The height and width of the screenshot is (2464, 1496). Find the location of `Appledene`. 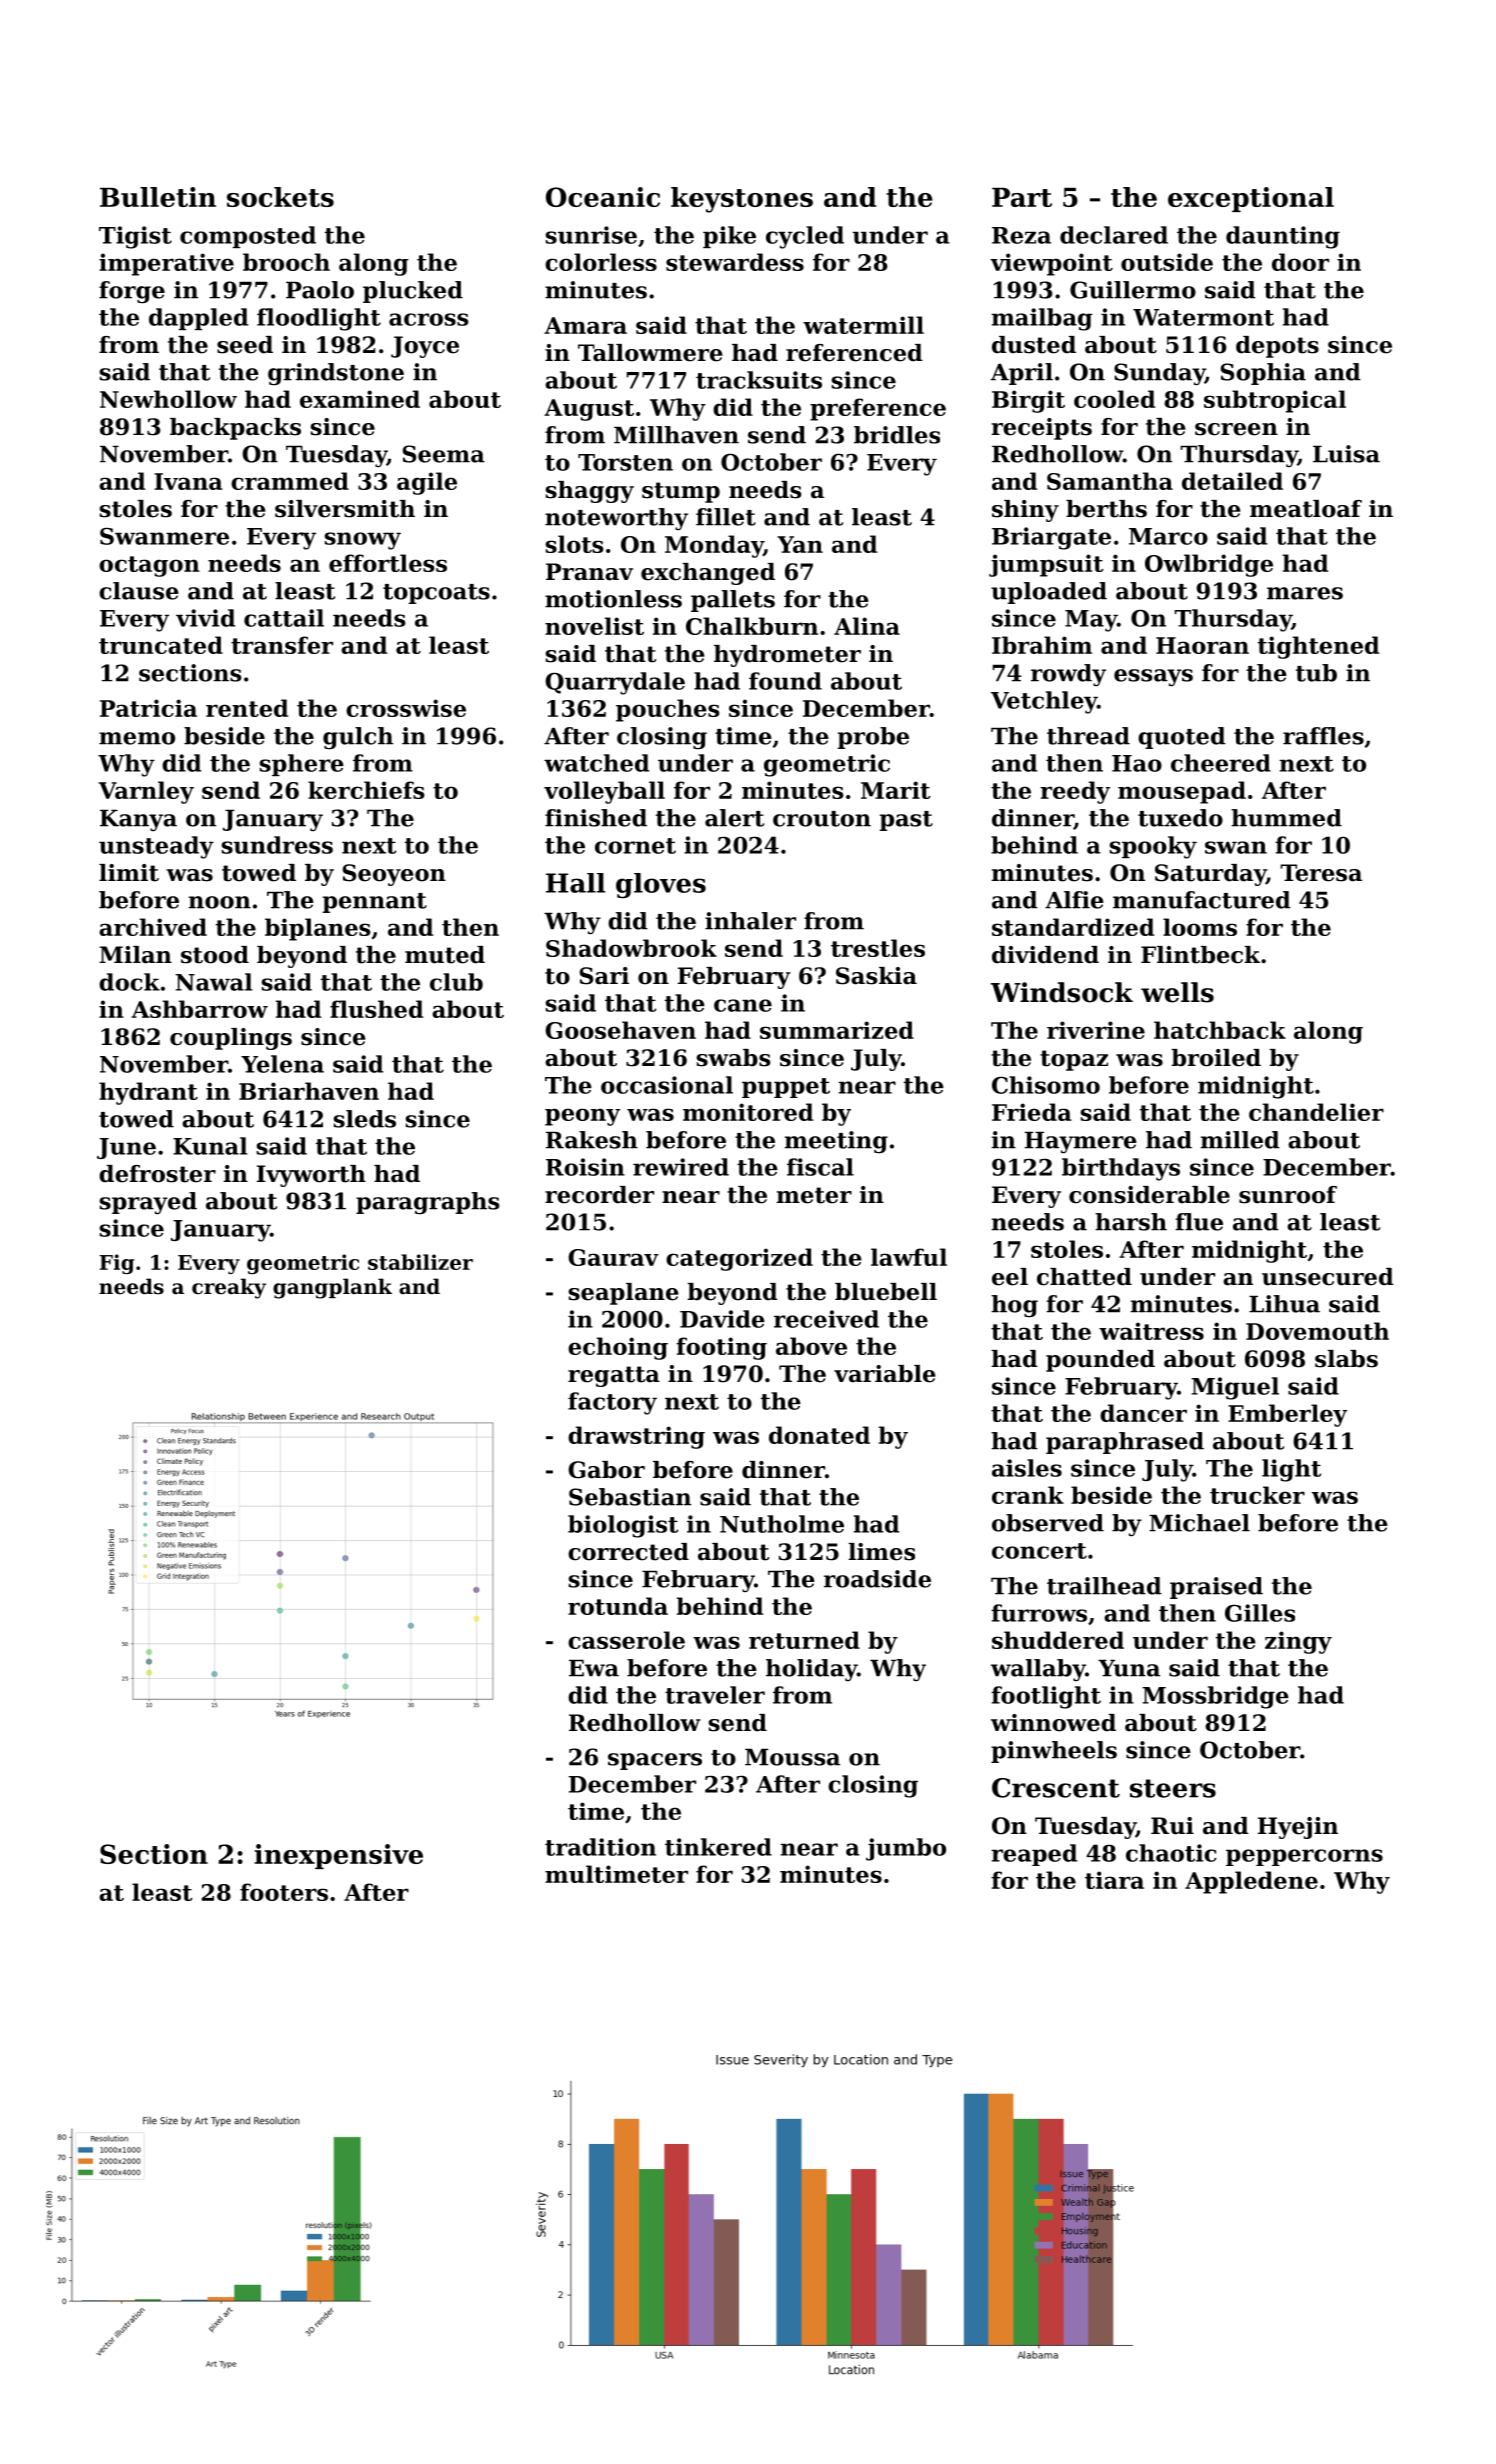

Appledene is located at coordinates (1251, 1882).
